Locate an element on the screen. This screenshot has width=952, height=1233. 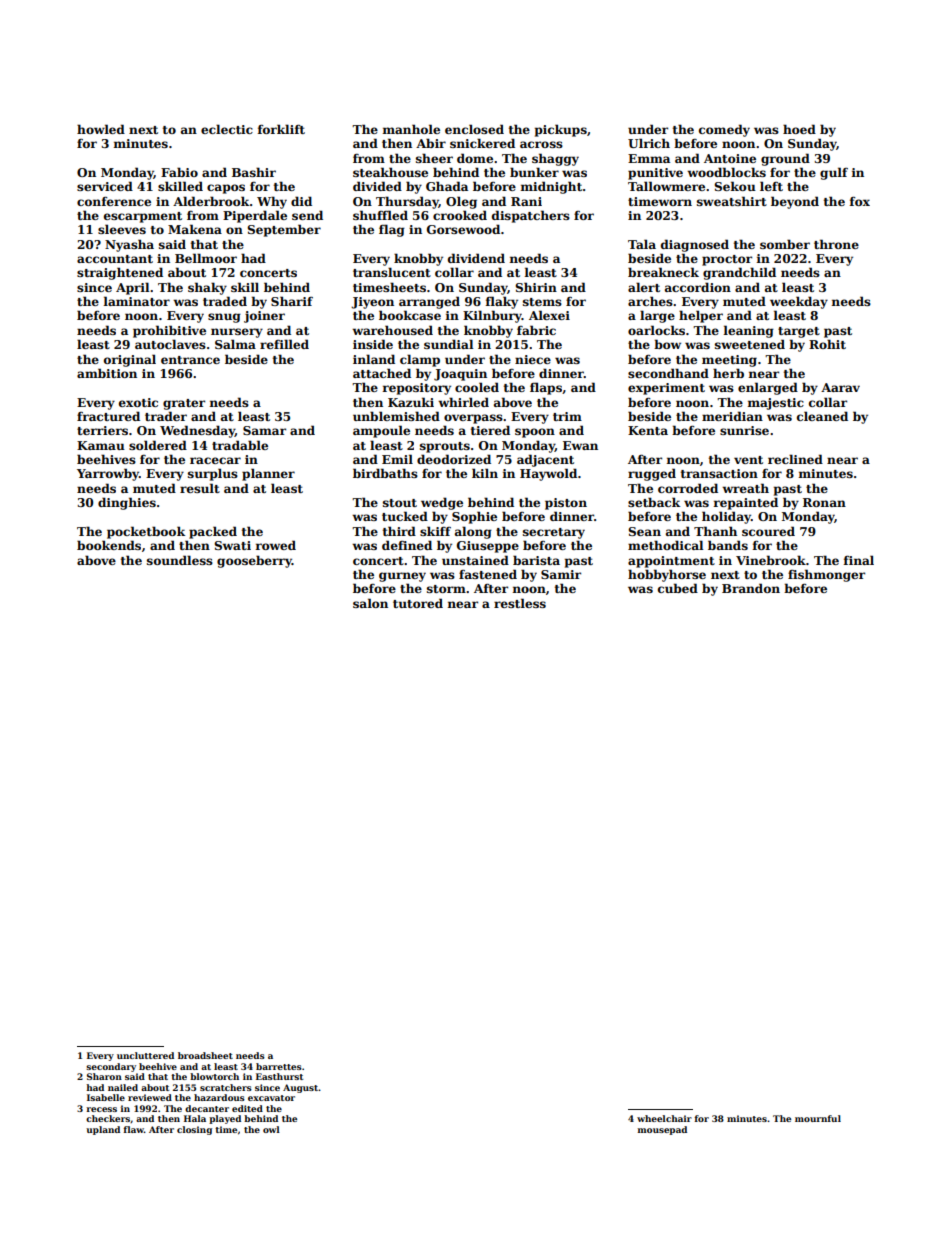
Brandon is located at coordinates (751, 588).
